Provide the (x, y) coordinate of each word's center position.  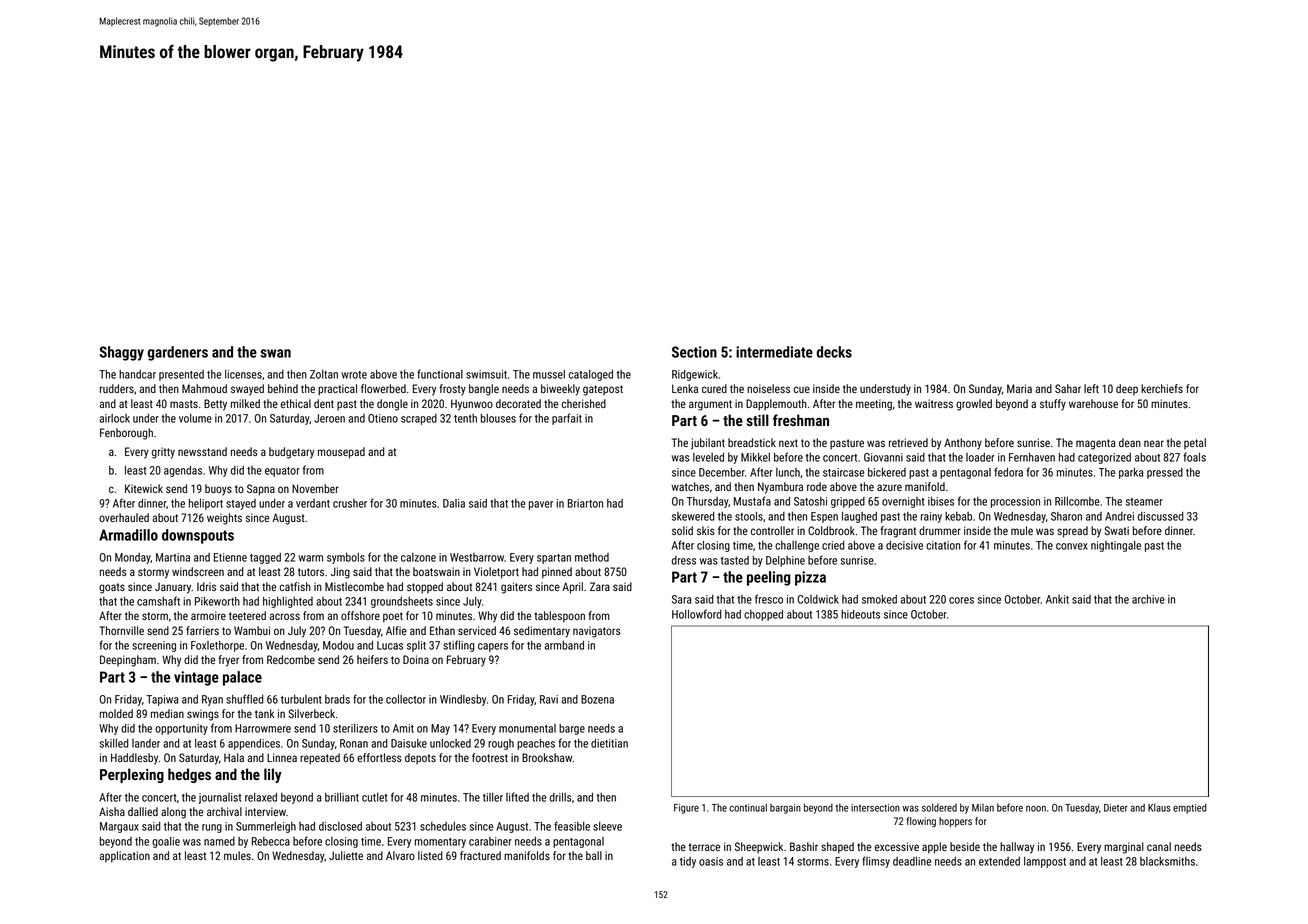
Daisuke (409, 743)
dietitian (609, 743)
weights (224, 519)
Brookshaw (547, 757)
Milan (983, 808)
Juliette (346, 855)
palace (242, 678)
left (1091, 388)
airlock (115, 418)
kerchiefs (1162, 388)
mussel (549, 374)
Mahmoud (204, 388)
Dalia (454, 503)
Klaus (1159, 807)
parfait (567, 419)
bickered (887, 472)
